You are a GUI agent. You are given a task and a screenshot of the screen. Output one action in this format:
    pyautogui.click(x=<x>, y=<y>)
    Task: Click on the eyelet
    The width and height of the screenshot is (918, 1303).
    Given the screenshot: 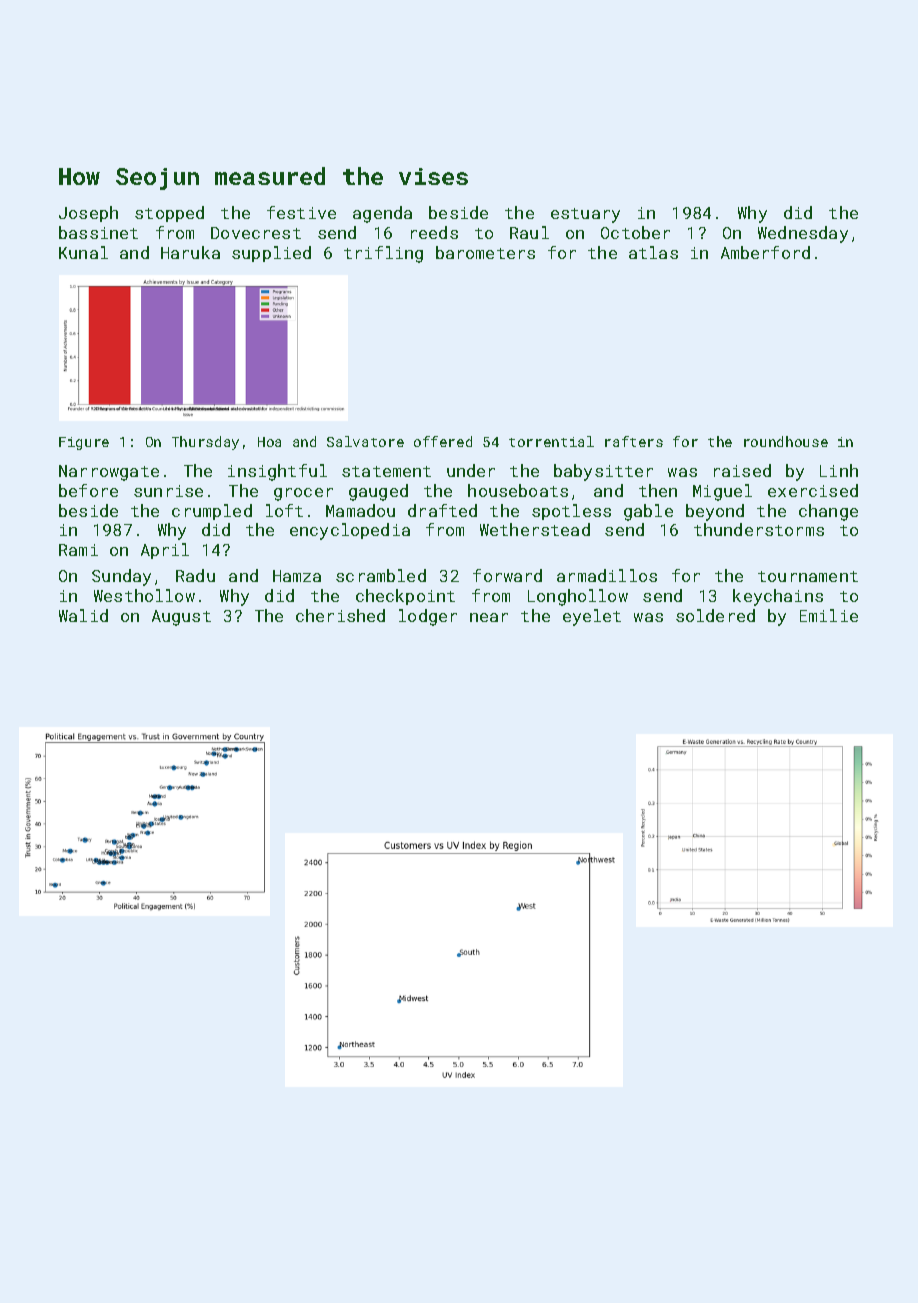 What is the action you would take?
    pyautogui.click(x=592, y=617)
